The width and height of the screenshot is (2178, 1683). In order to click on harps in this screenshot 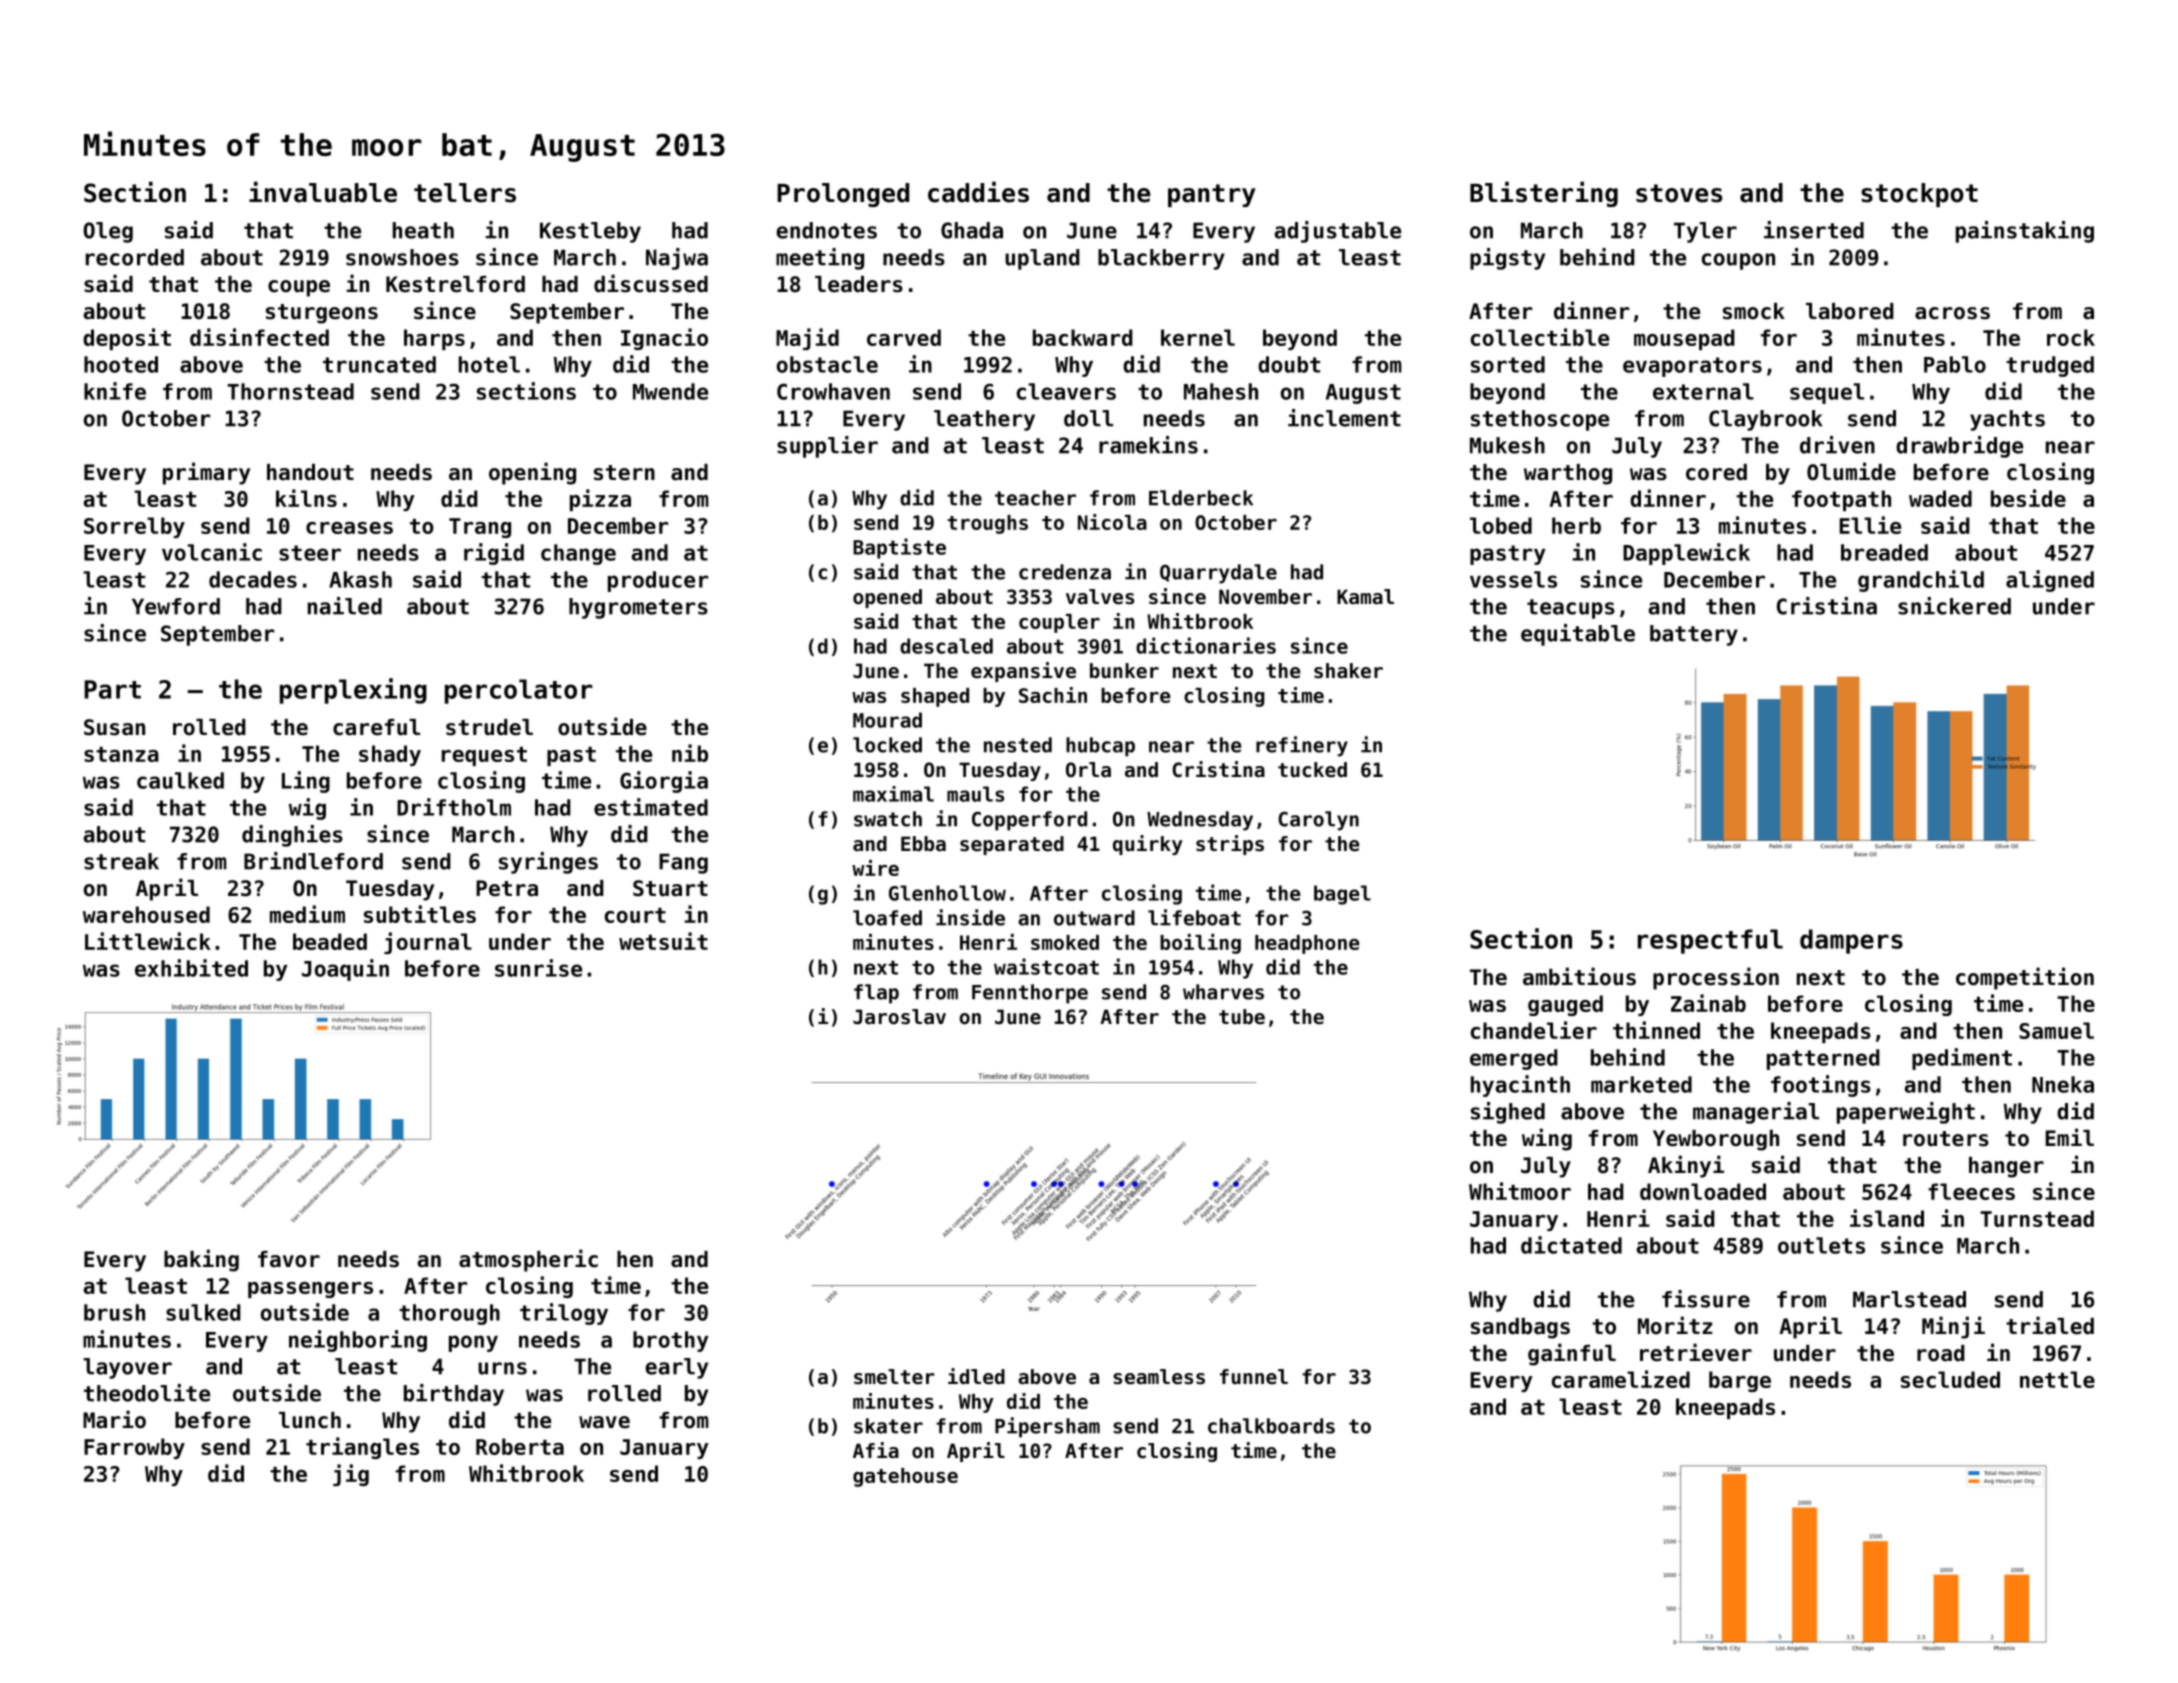, I will do `click(434, 339)`.
